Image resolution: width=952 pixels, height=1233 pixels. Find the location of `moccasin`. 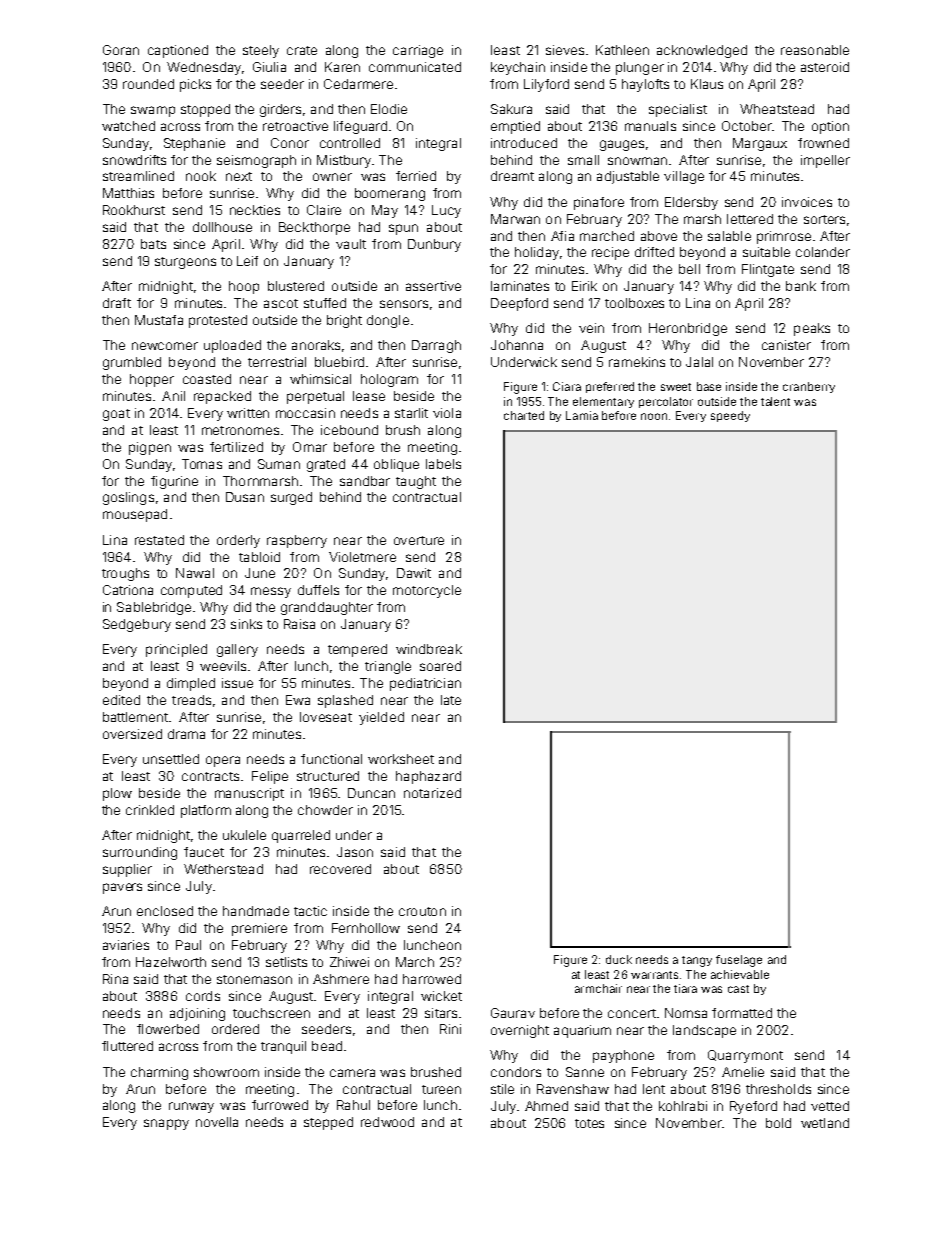

moccasin is located at coordinates (305, 413).
